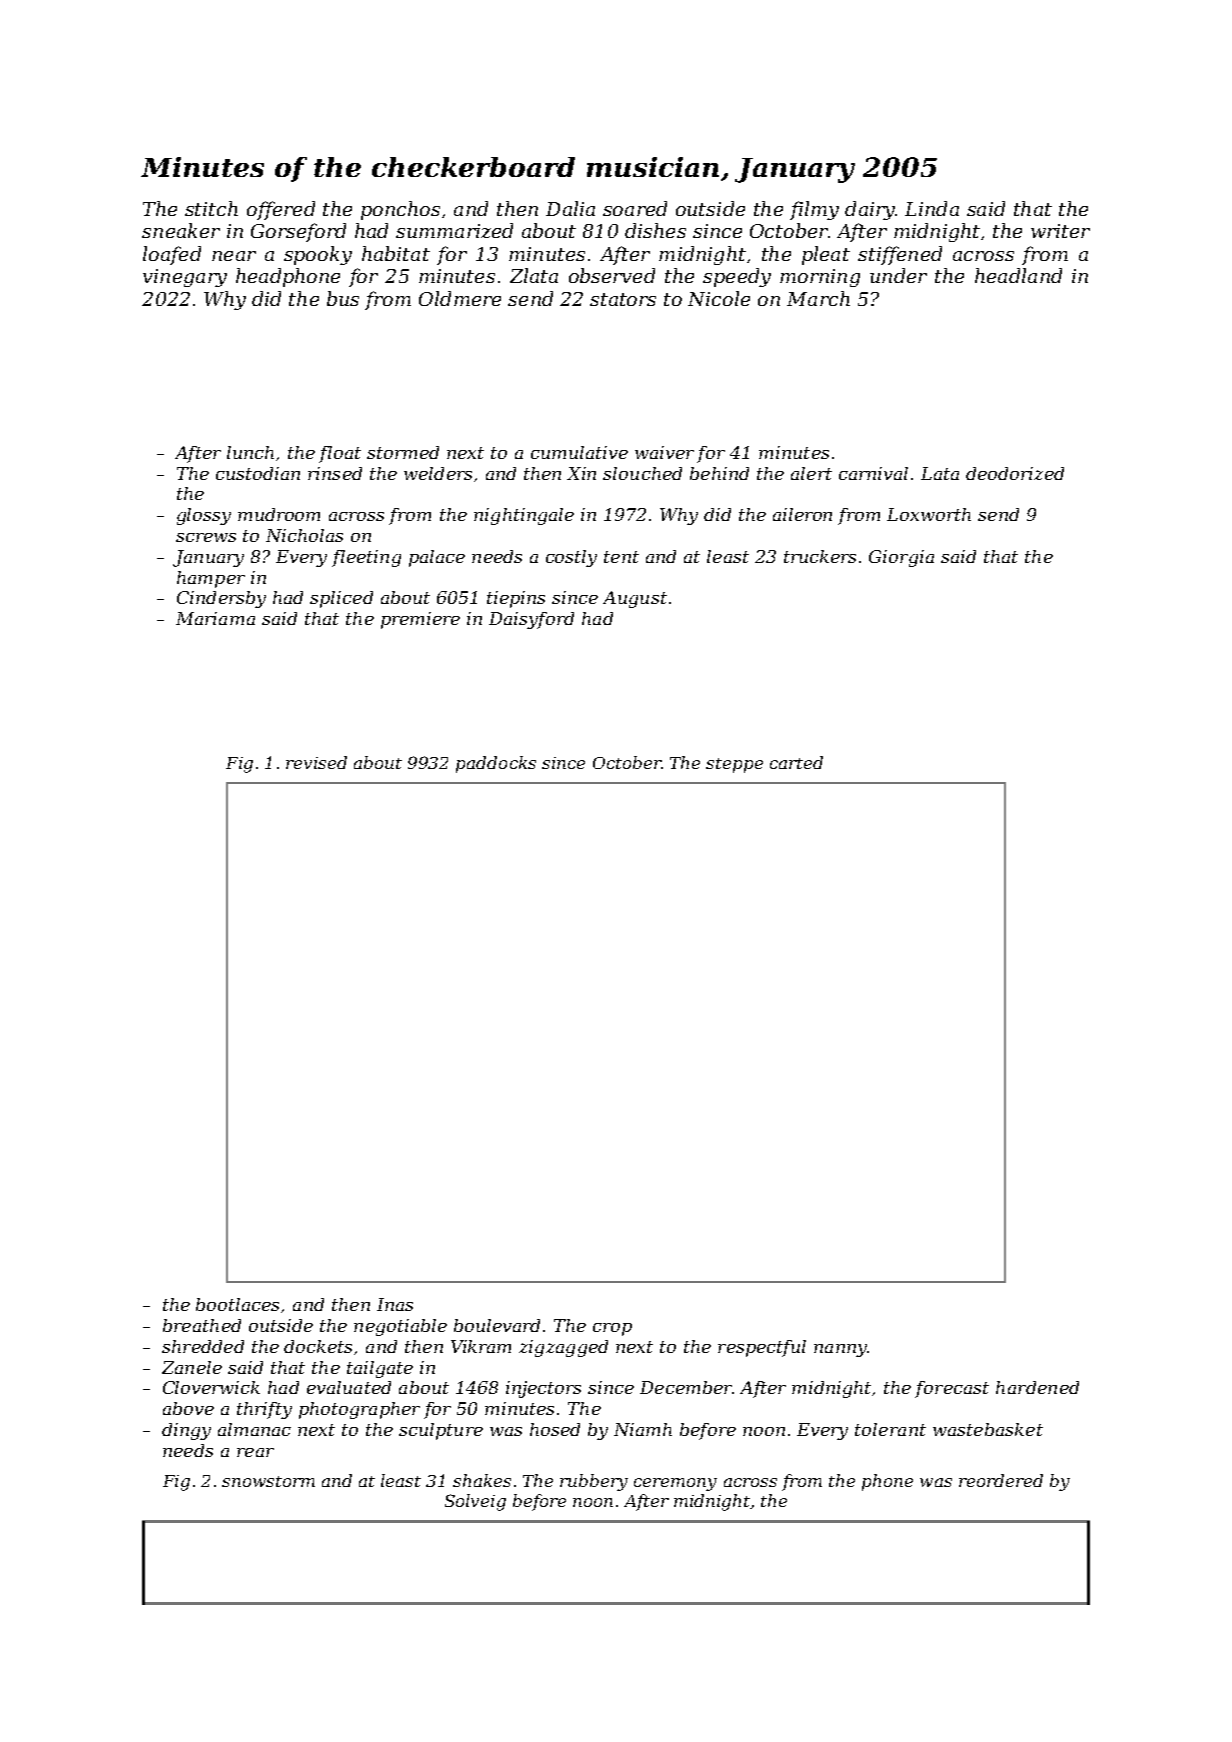  I want to click on spooky, so click(318, 255).
